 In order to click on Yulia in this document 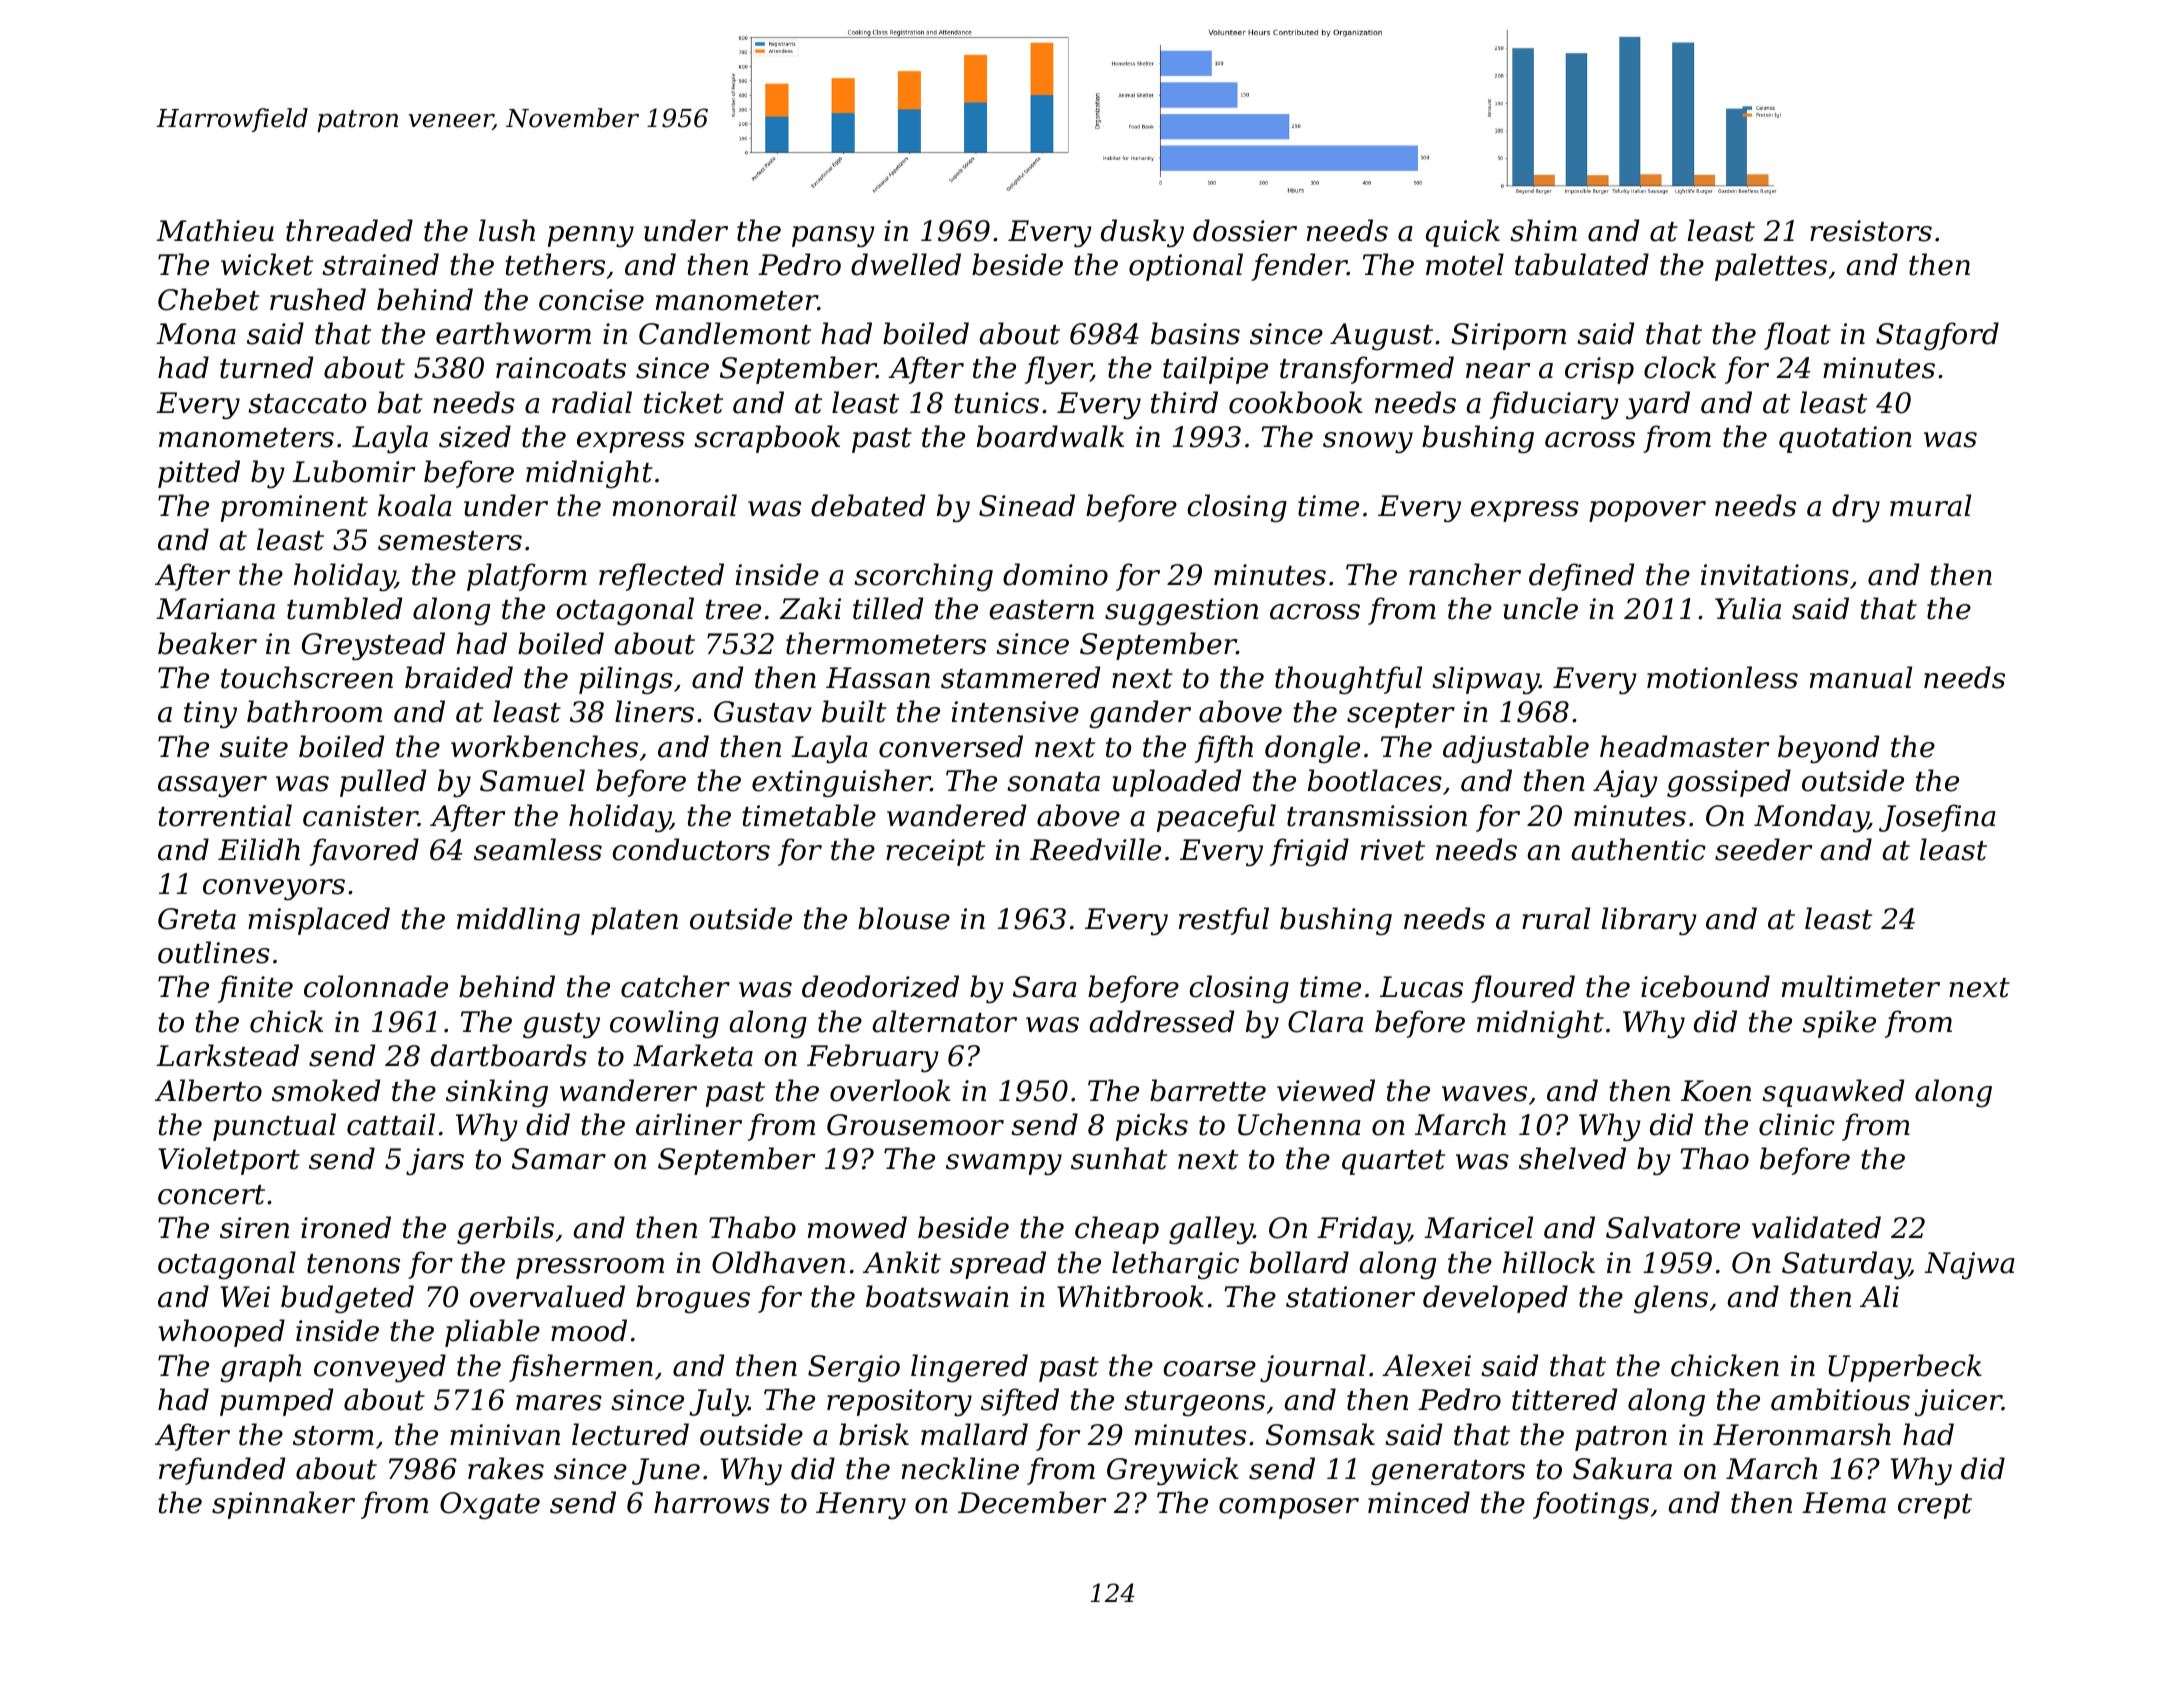, I will do `click(1748, 608)`.
